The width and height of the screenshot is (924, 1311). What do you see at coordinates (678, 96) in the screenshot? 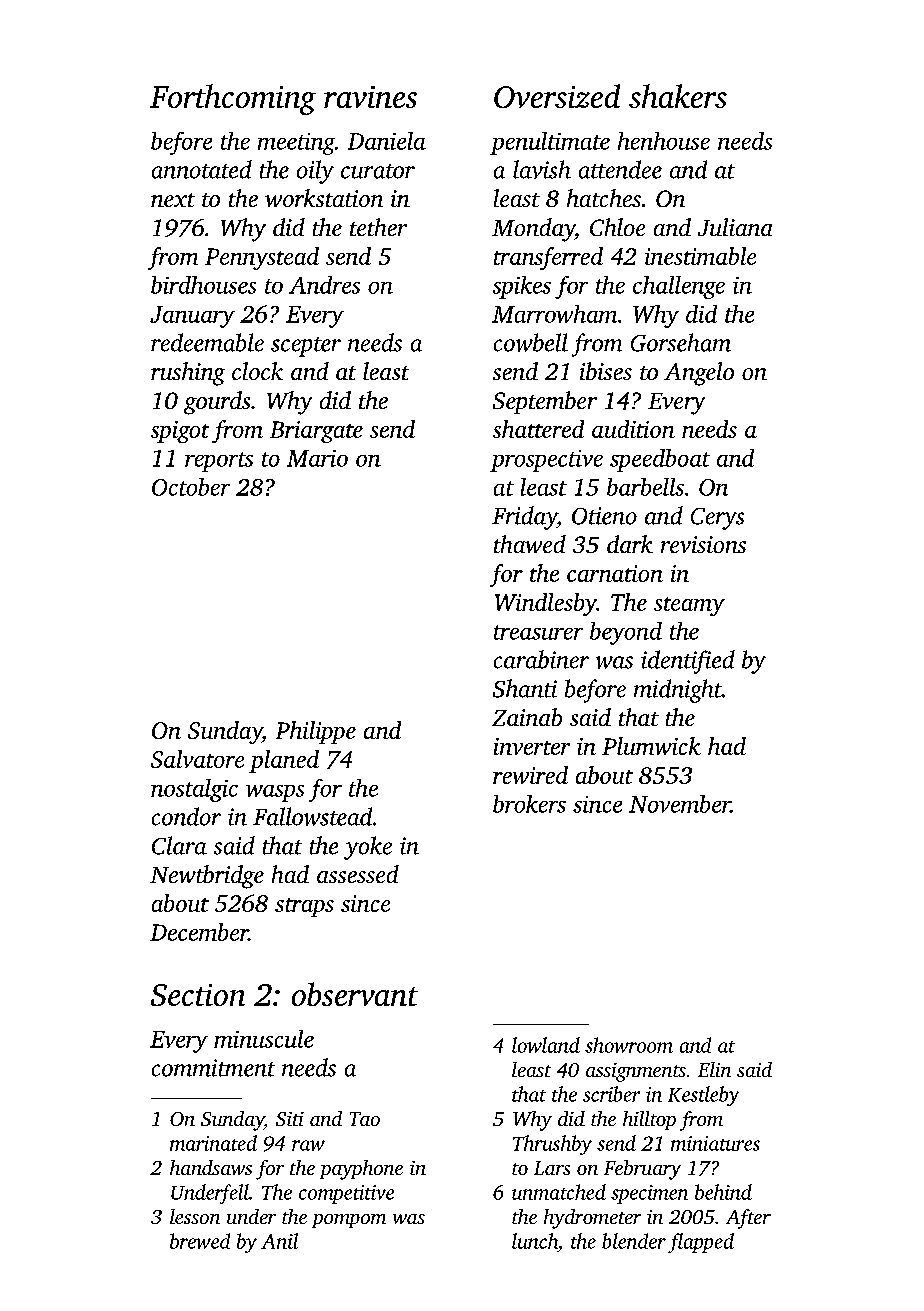
I see `shakers` at bounding box center [678, 96].
